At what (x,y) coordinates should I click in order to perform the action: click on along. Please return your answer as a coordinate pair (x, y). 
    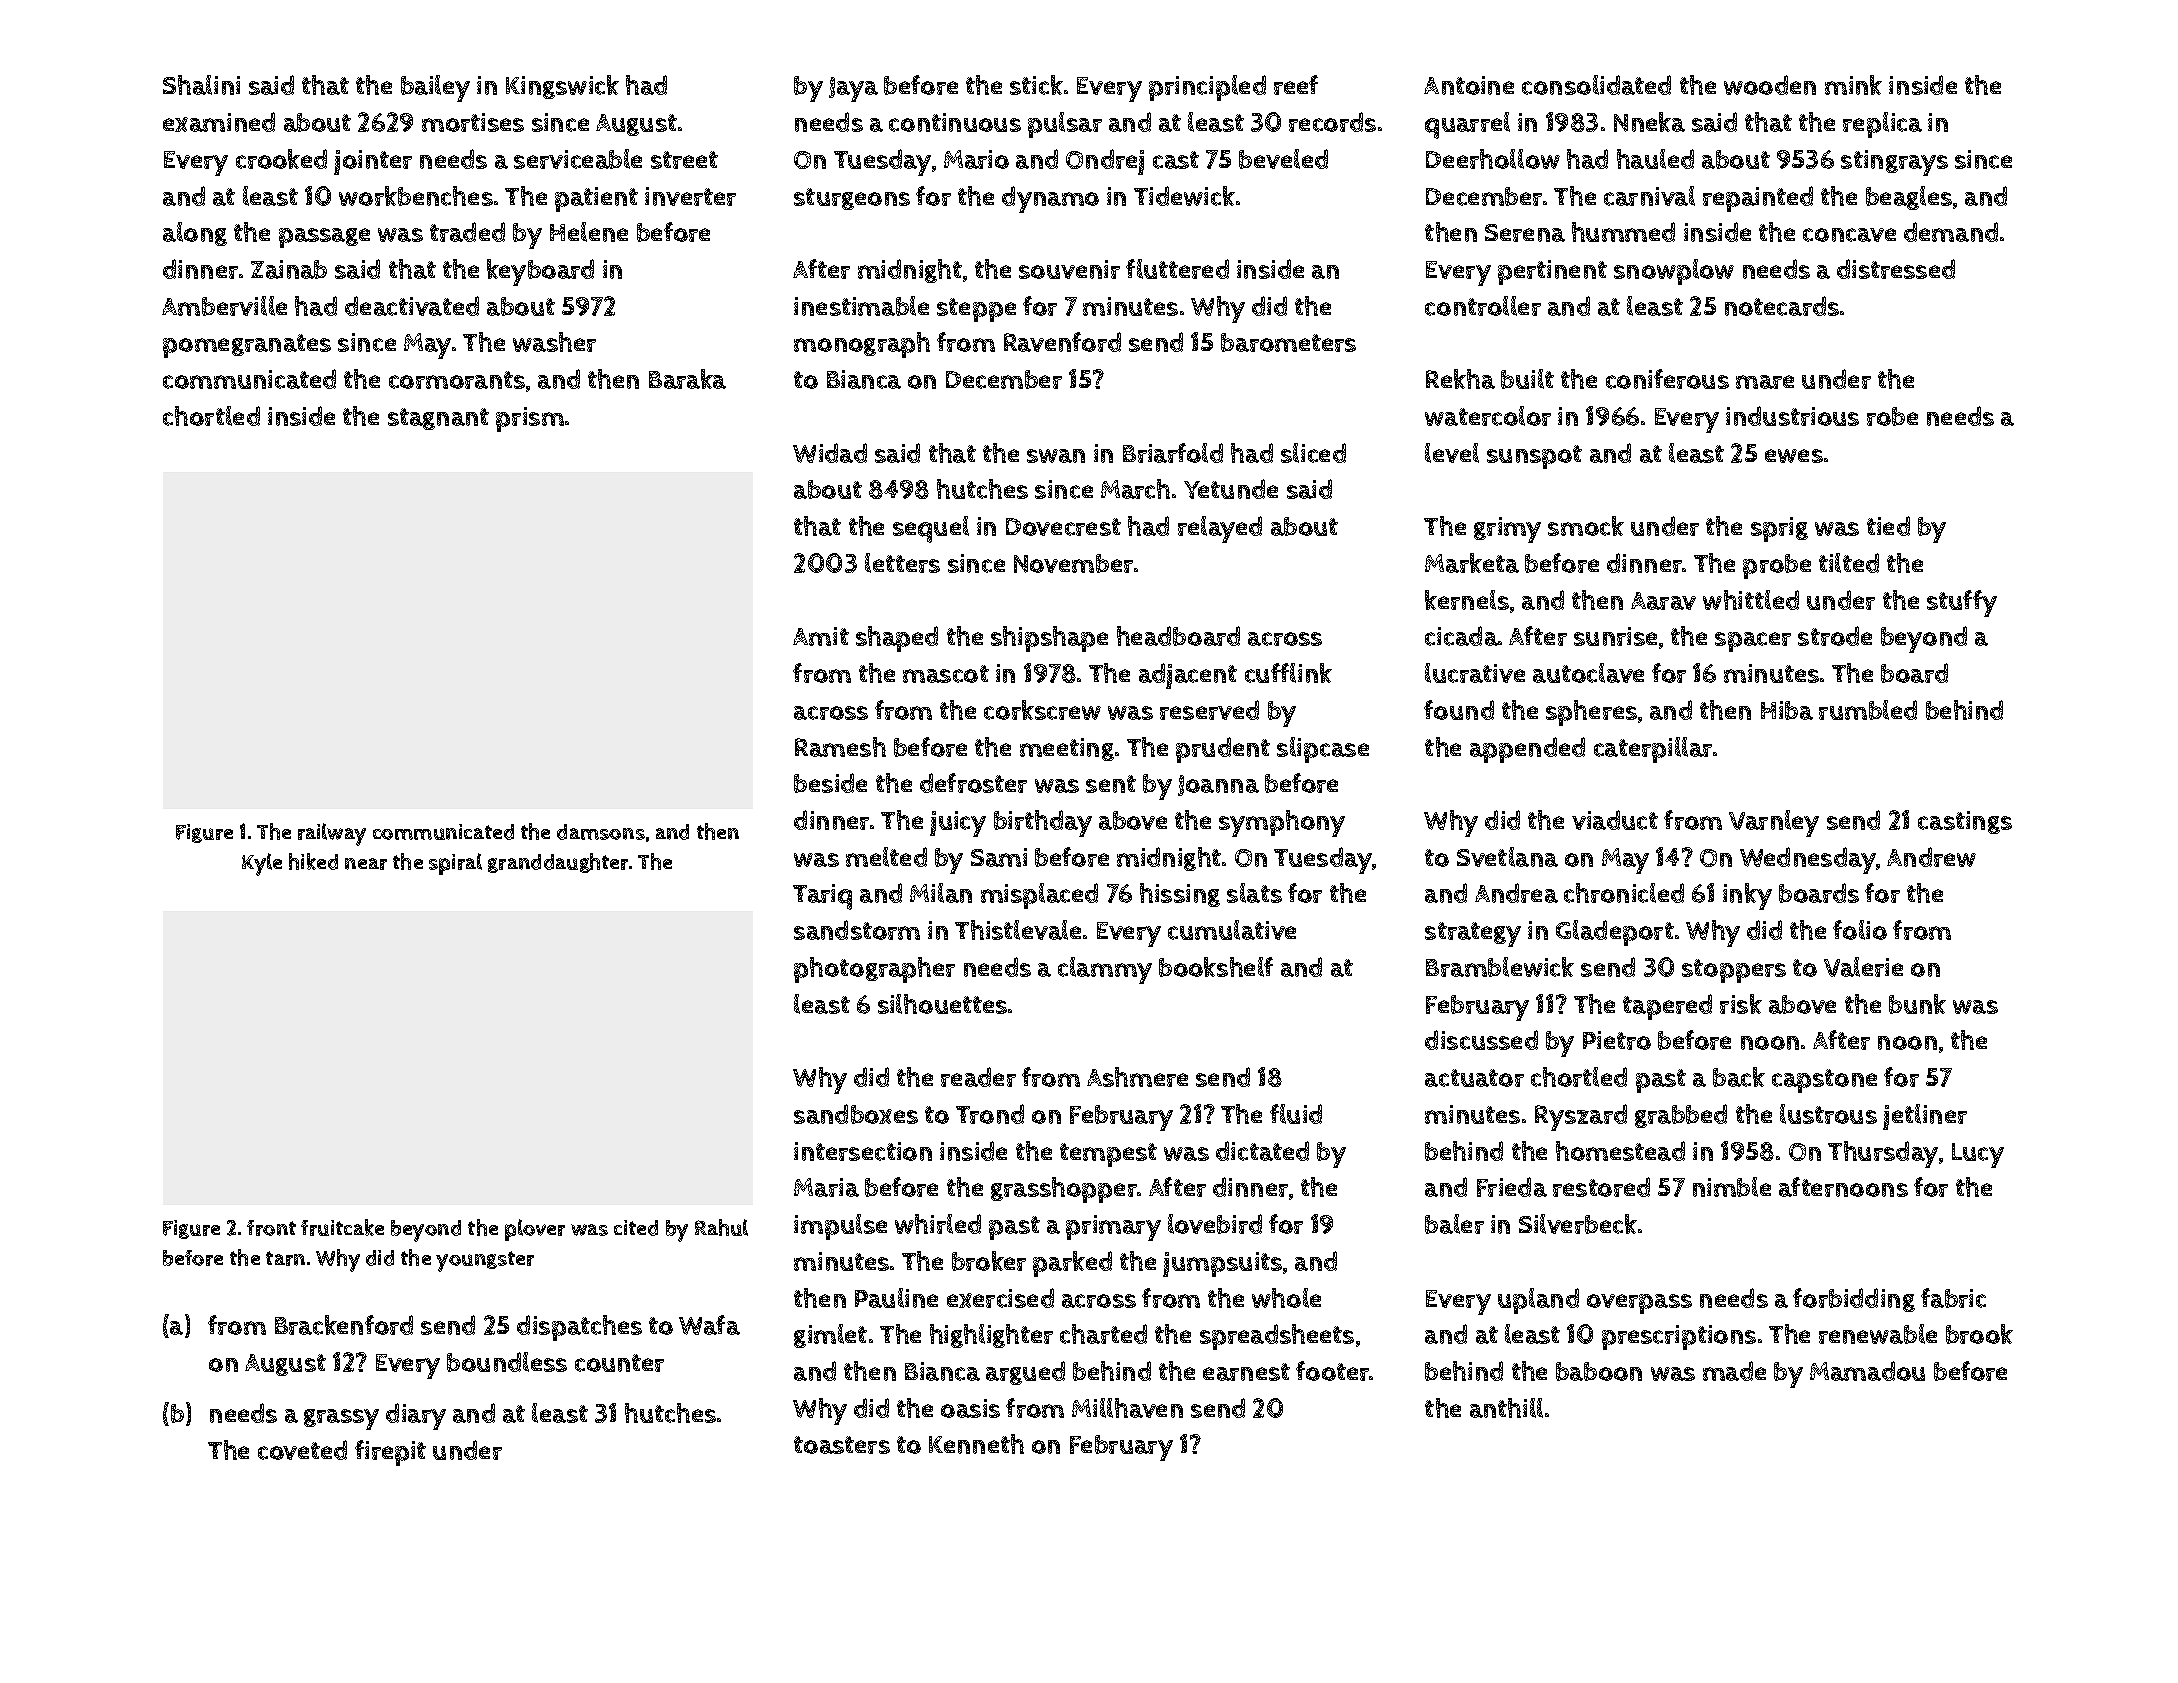
    Looking at the image, I should click on (195, 234).
